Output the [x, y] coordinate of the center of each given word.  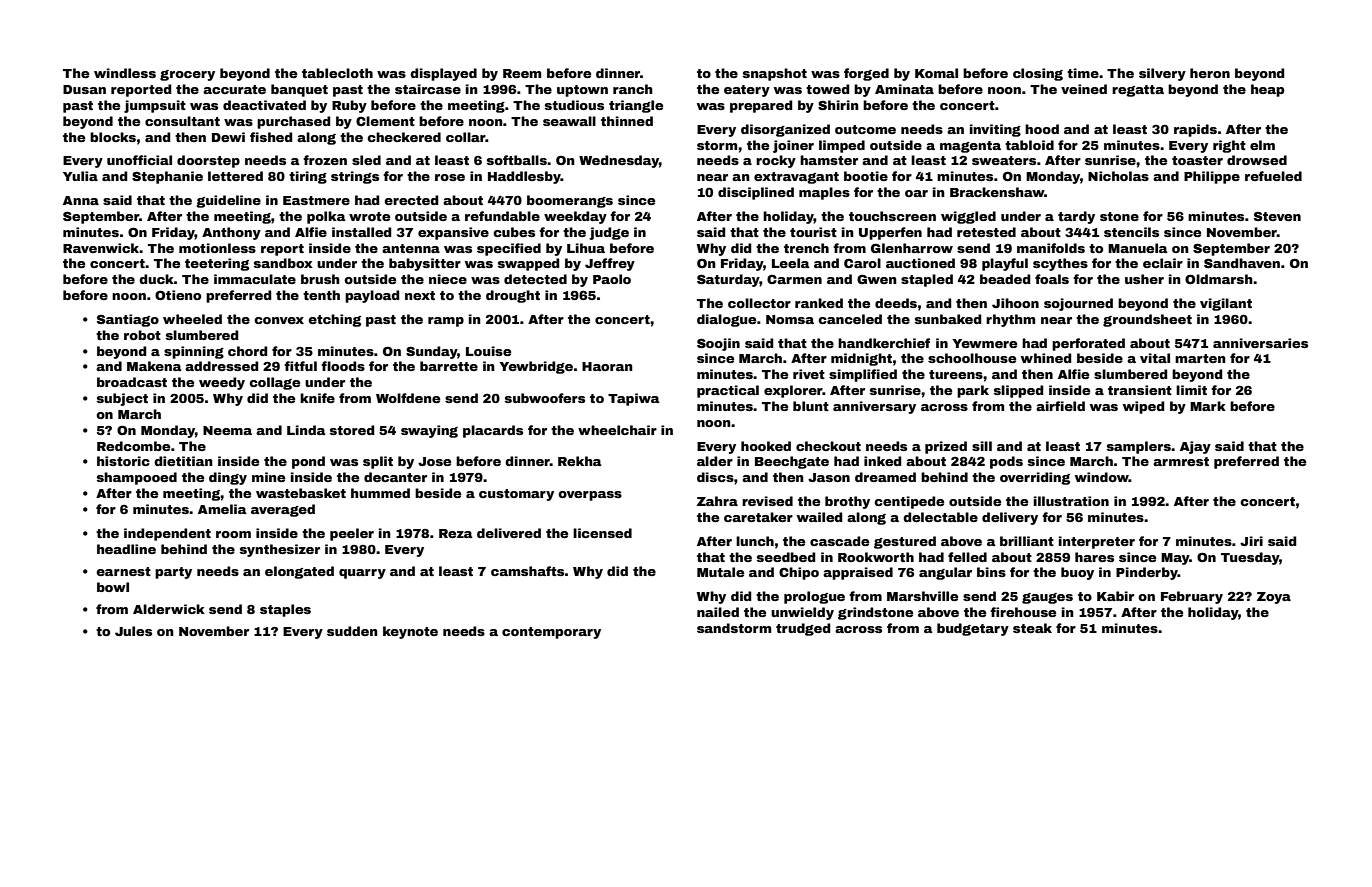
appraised [858, 573]
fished [271, 137]
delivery [1010, 518]
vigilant [1226, 304]
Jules [133, 631]
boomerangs [570, 201]
